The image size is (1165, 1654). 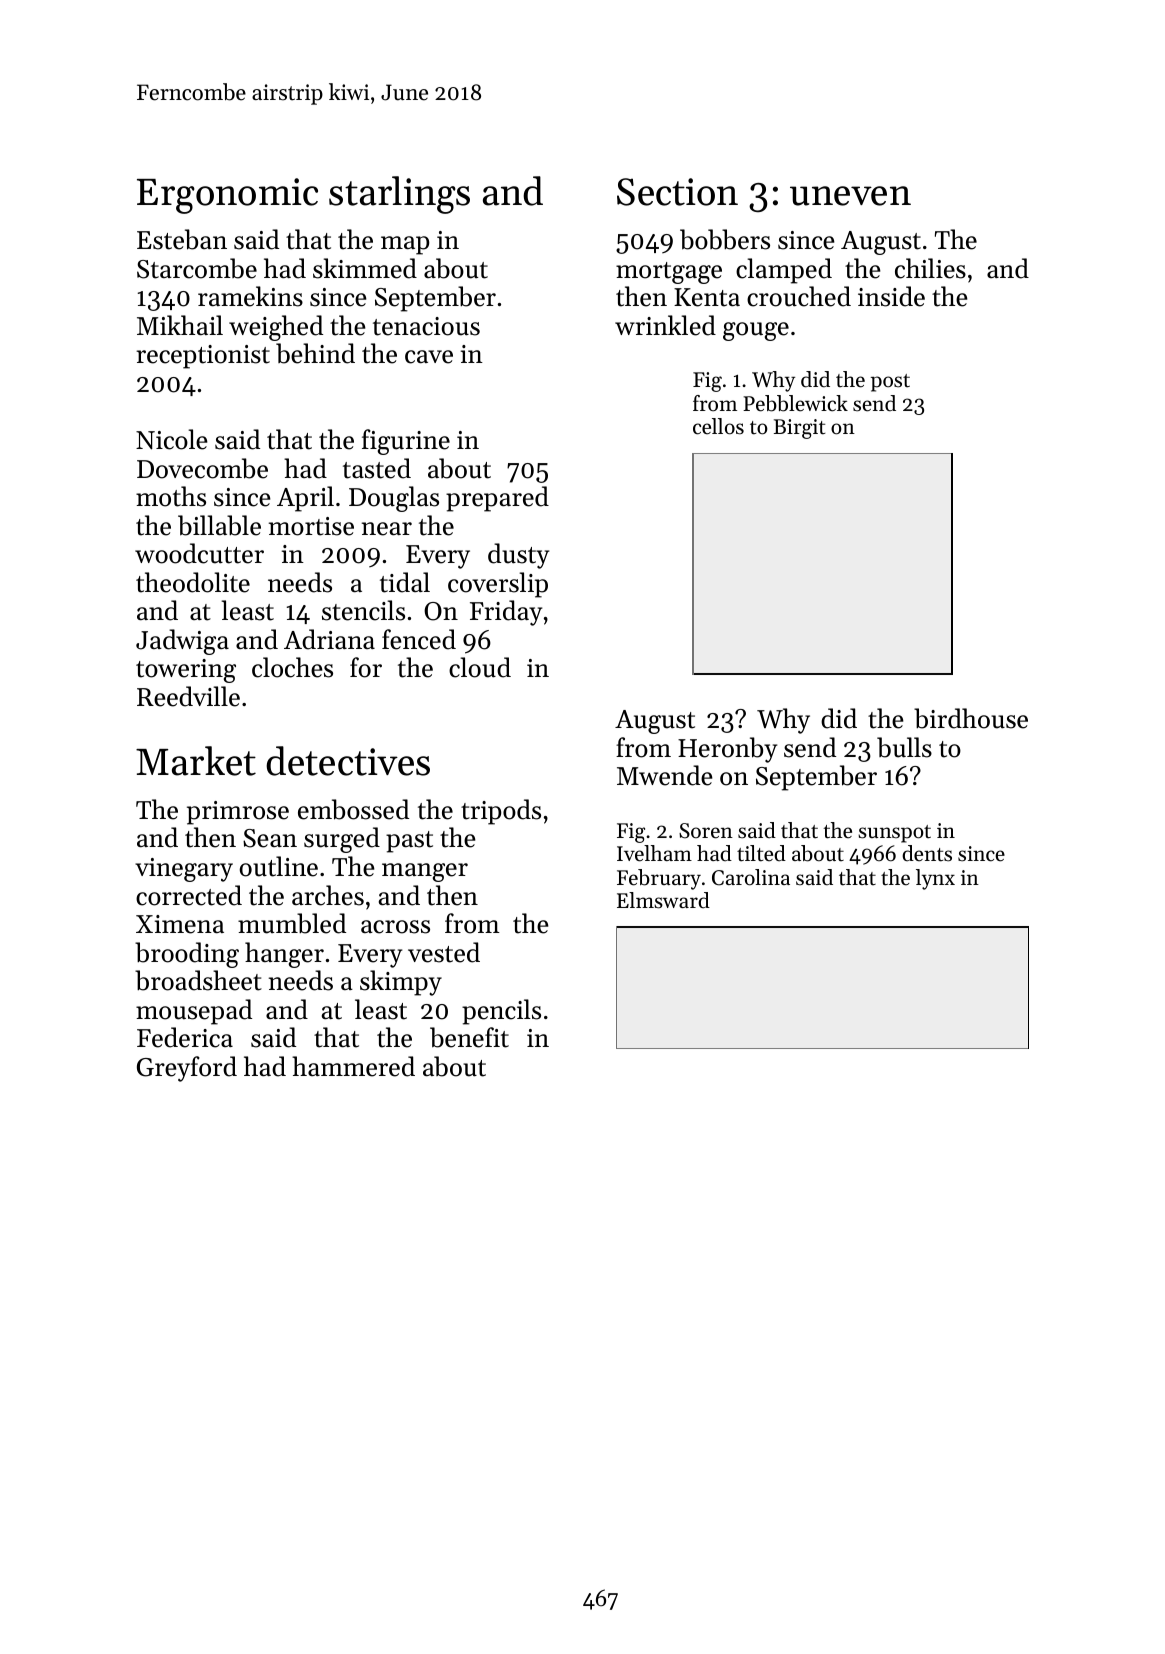 What do you see at coordinates (727, 750) in the page?
I see `Heronby` at bounding box center [727, 750].
